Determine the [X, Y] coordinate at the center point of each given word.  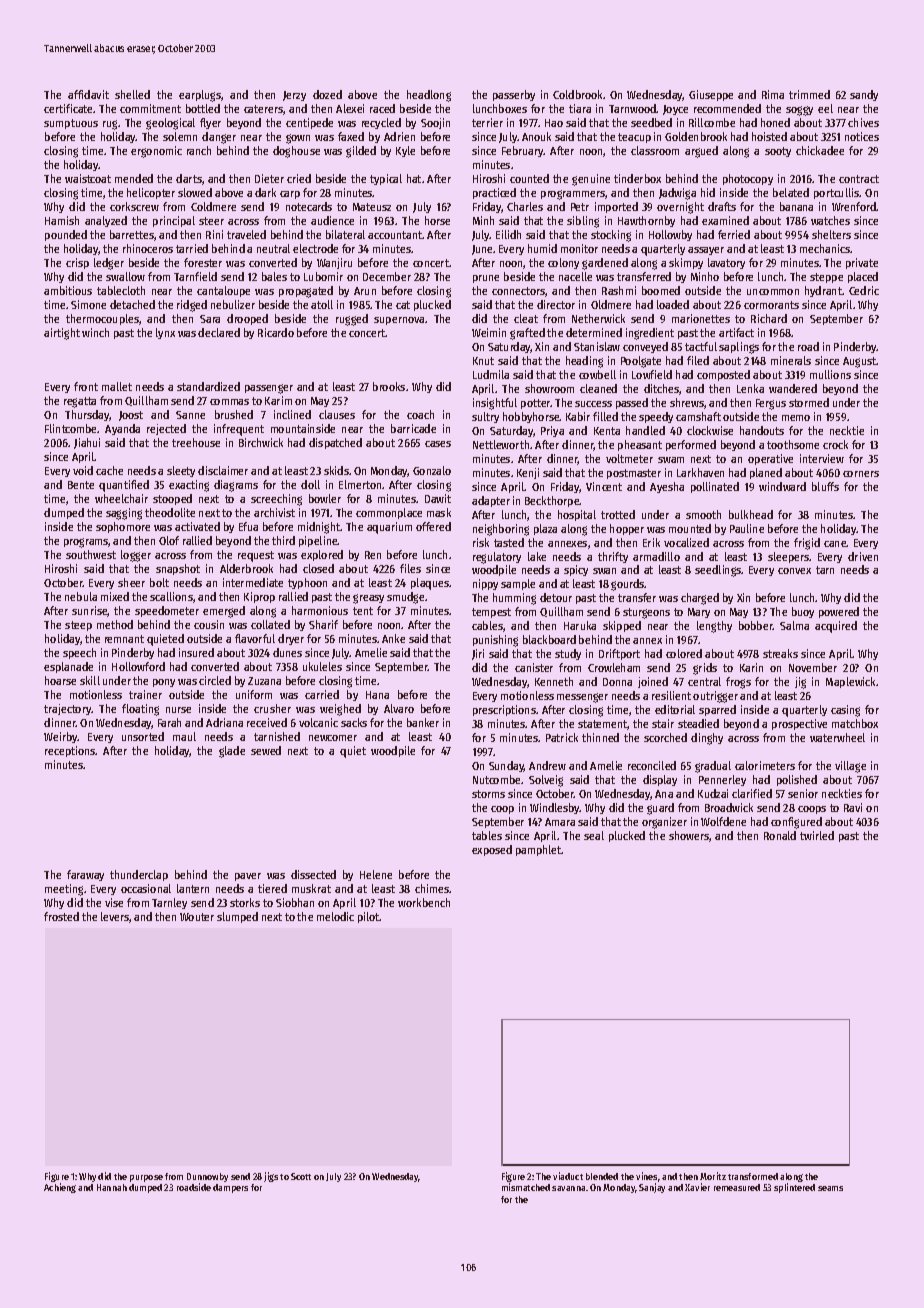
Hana [377, 695]
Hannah [112, 1187]
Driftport [619, 654]
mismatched [526, 1187]
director [556, 304]
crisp [77, 263]
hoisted [769, 136]
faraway [85, 875]
